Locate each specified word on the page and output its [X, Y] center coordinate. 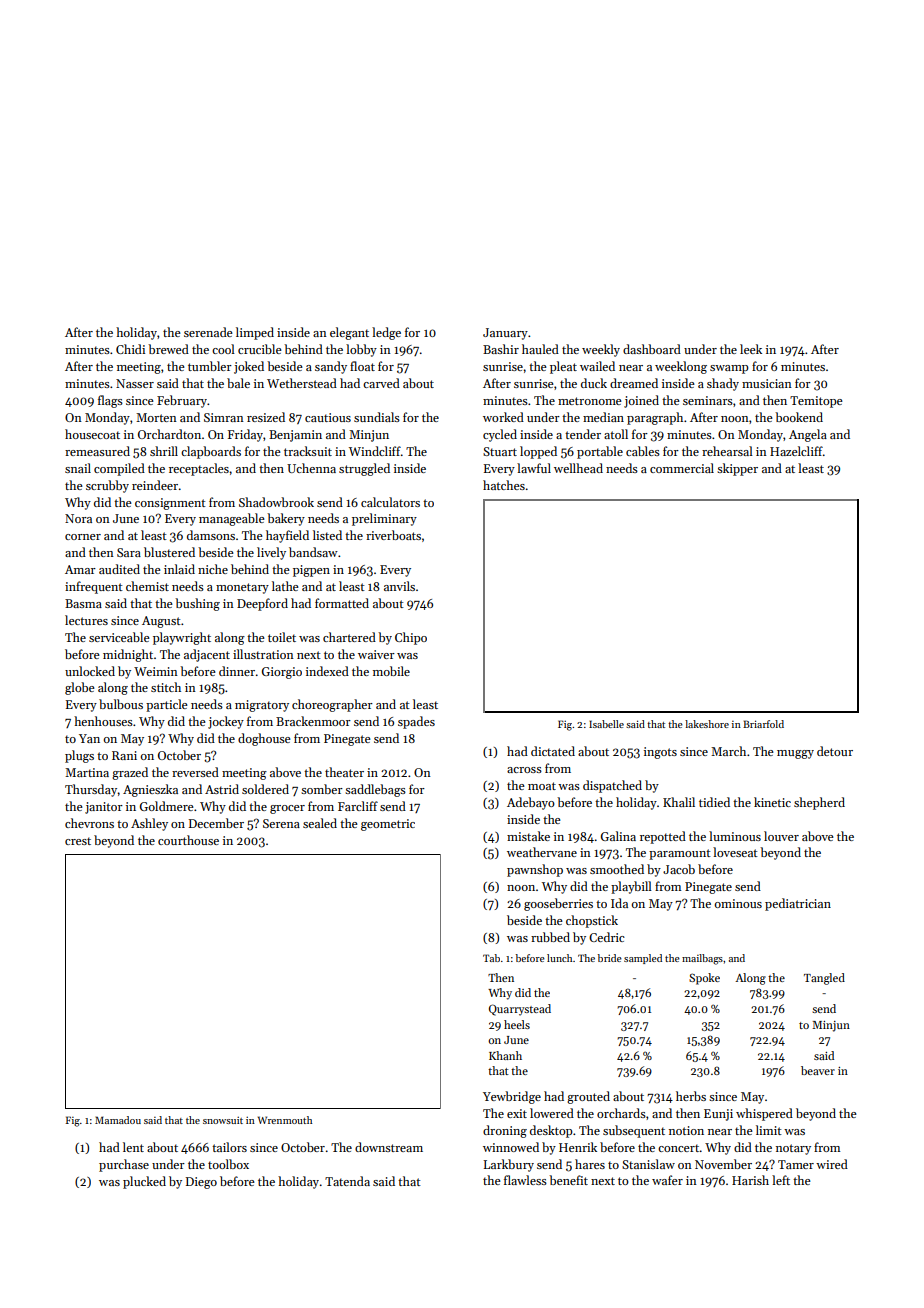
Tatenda [347, 1181]
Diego [201, 1183]
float [362, 366]
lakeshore [707, 724]
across [524, 770]
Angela [808, 435]
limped [255, 333]
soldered [265, 789]
